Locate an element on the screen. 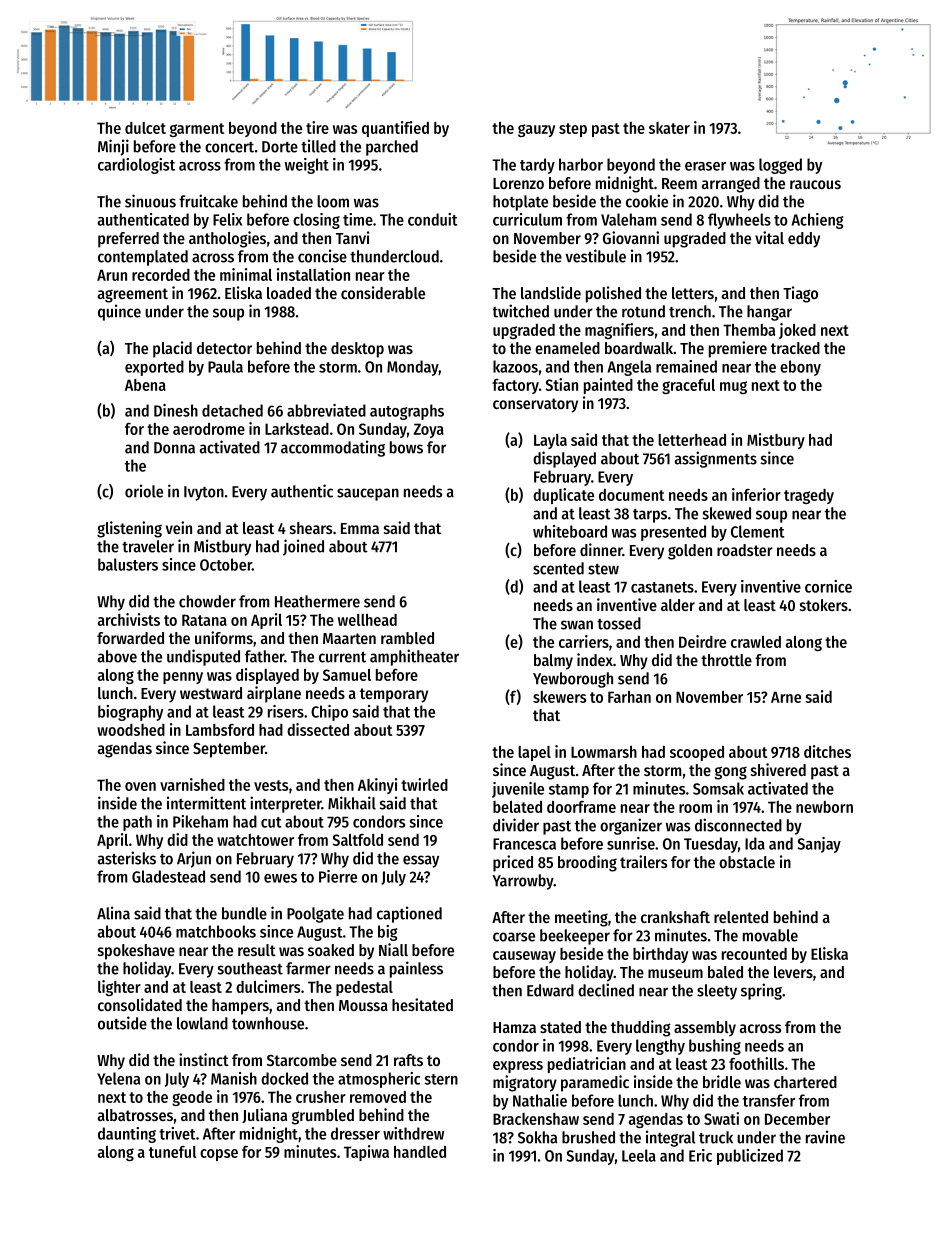  skater is located at coordinates (669, 128).
